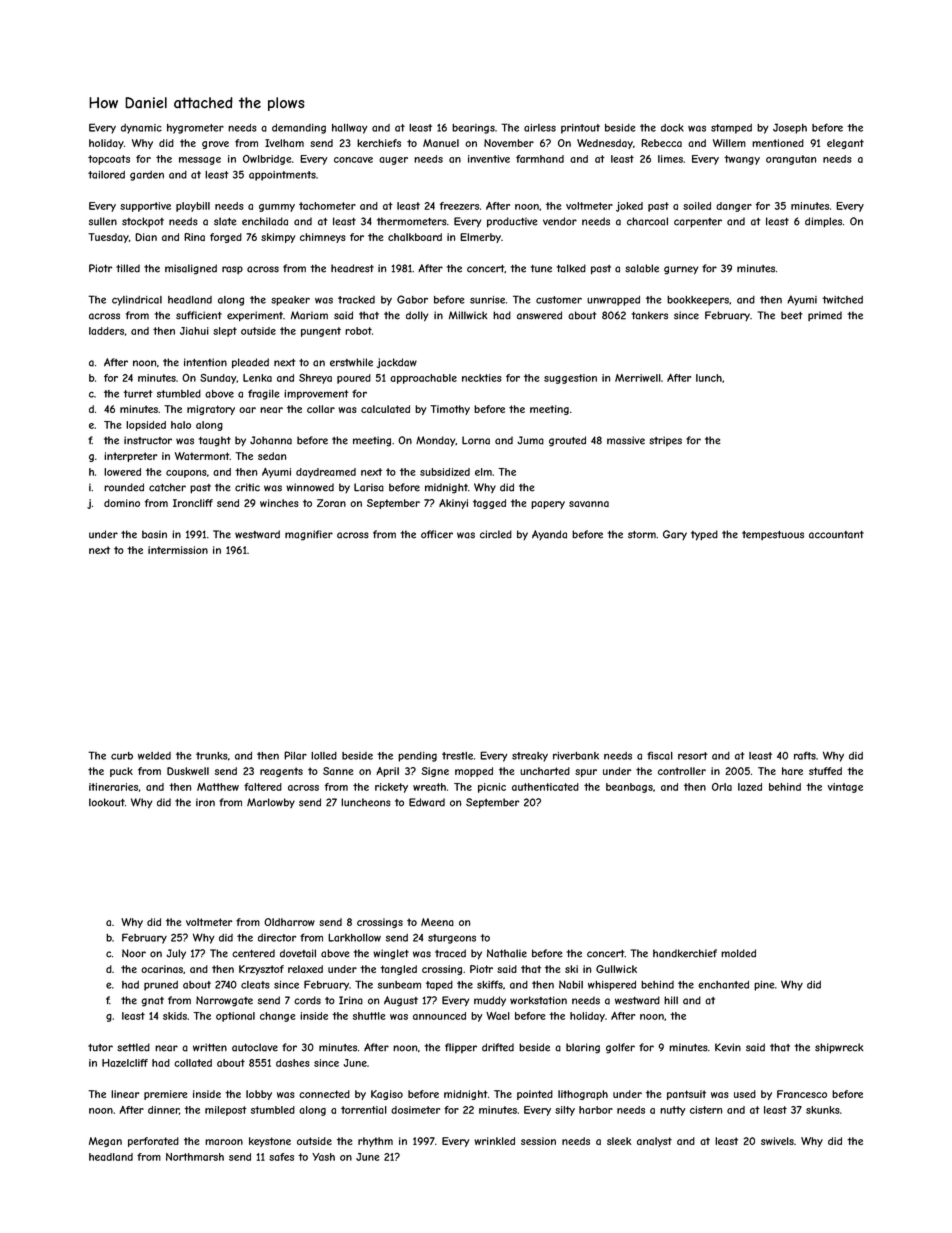 The height and width of the page is (1233, 952). Describe the element at coordinates (107, 802) in the page. I see `lookout` at that location.
